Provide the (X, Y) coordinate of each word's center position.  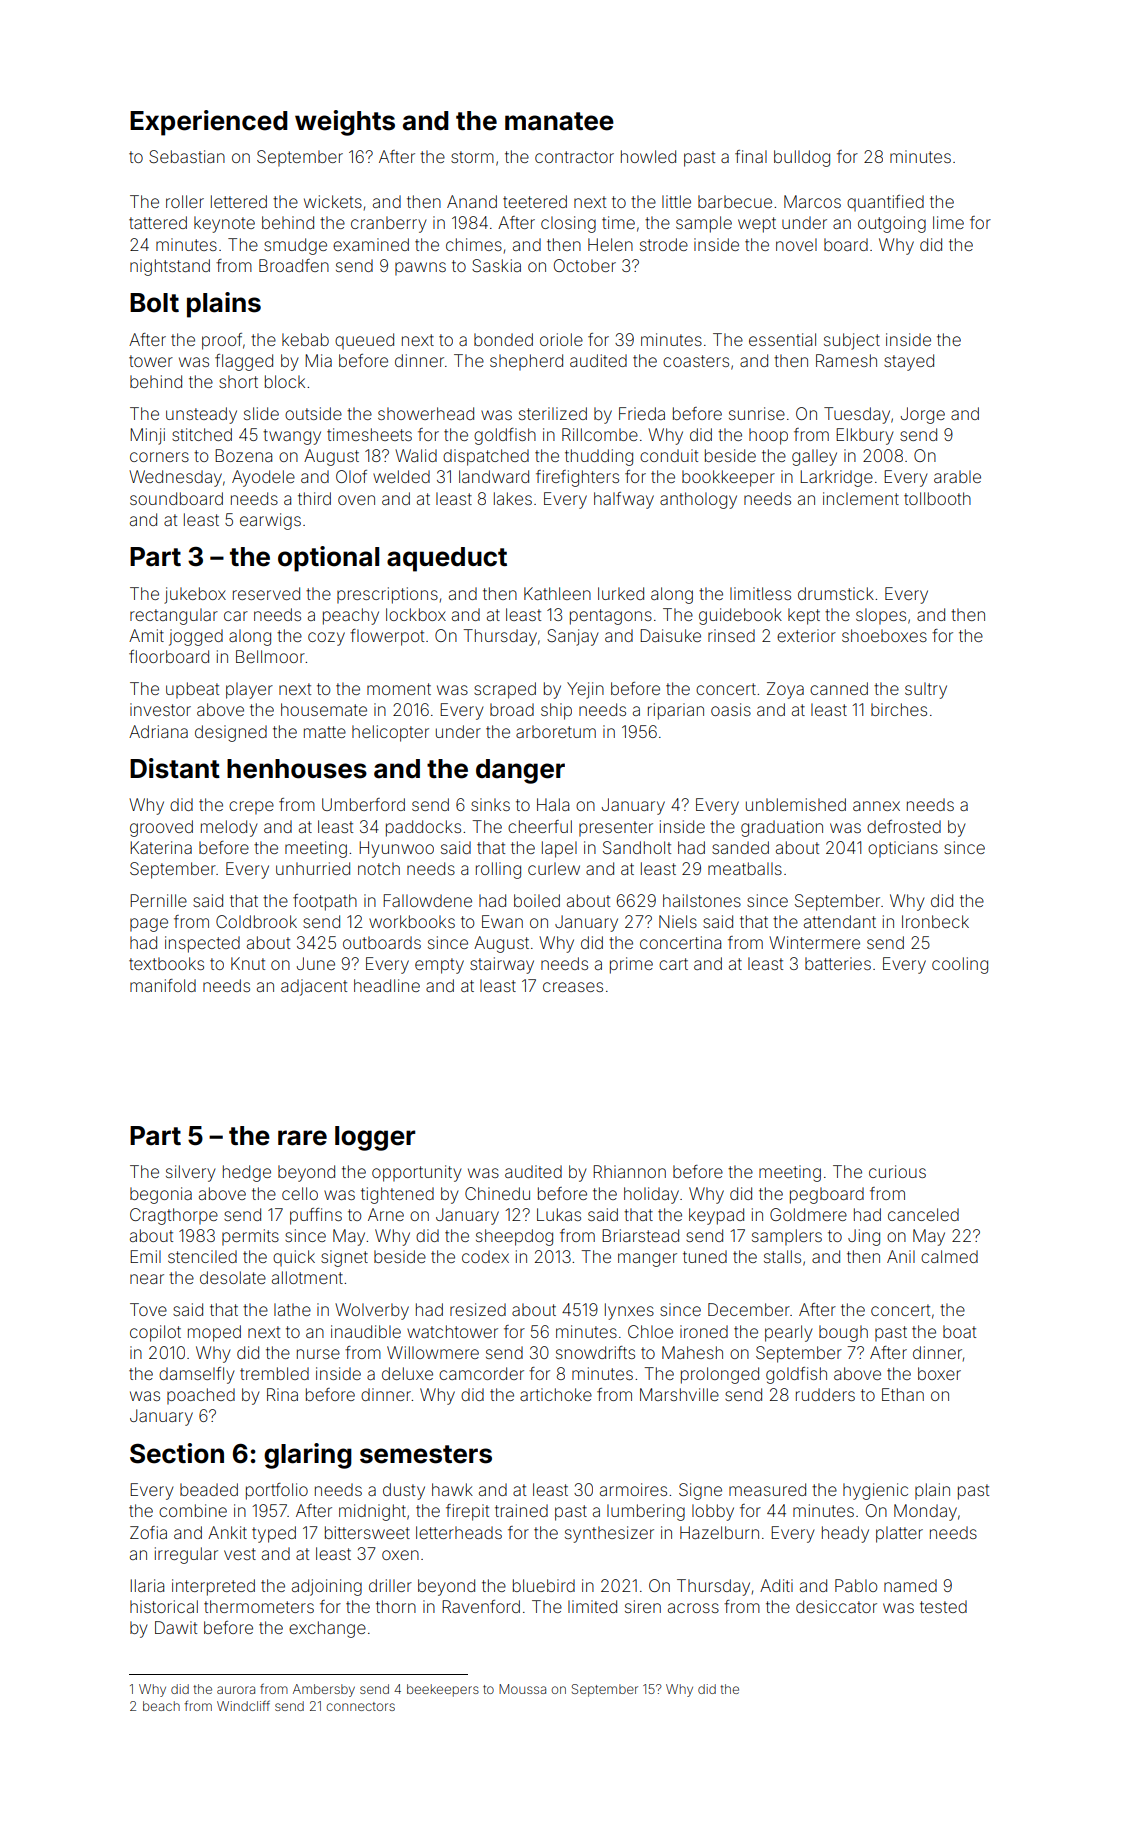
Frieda (642, 413)
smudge (295, 246)
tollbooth (937, 498)
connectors (360, 1706)
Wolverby (372, 1311)
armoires (633, 1489)
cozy (326, 639)
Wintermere (814, 942)
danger (520, 771)
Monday (925, 1512)
